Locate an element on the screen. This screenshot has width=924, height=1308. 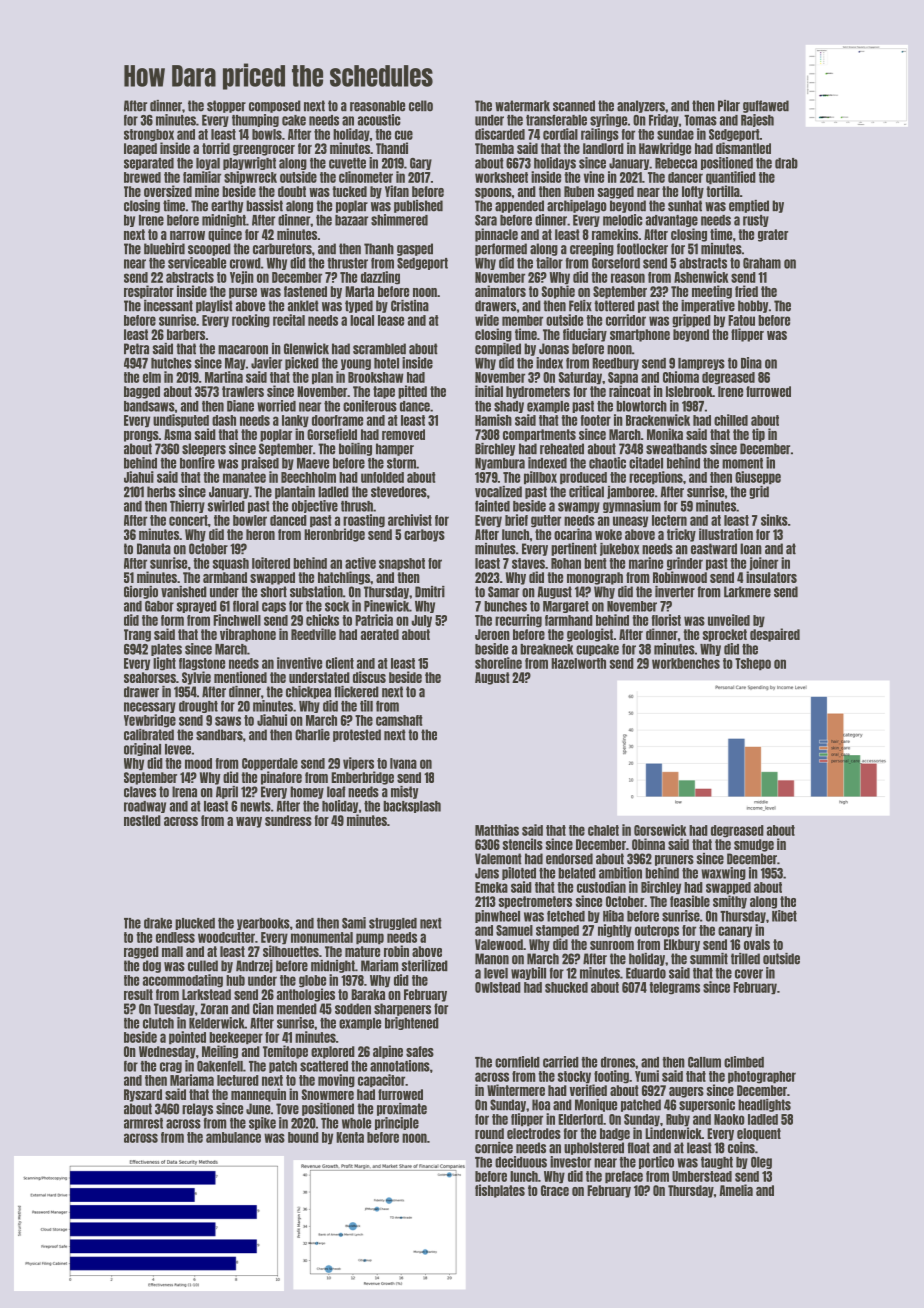
mine is located at coordinates (207, 191).
